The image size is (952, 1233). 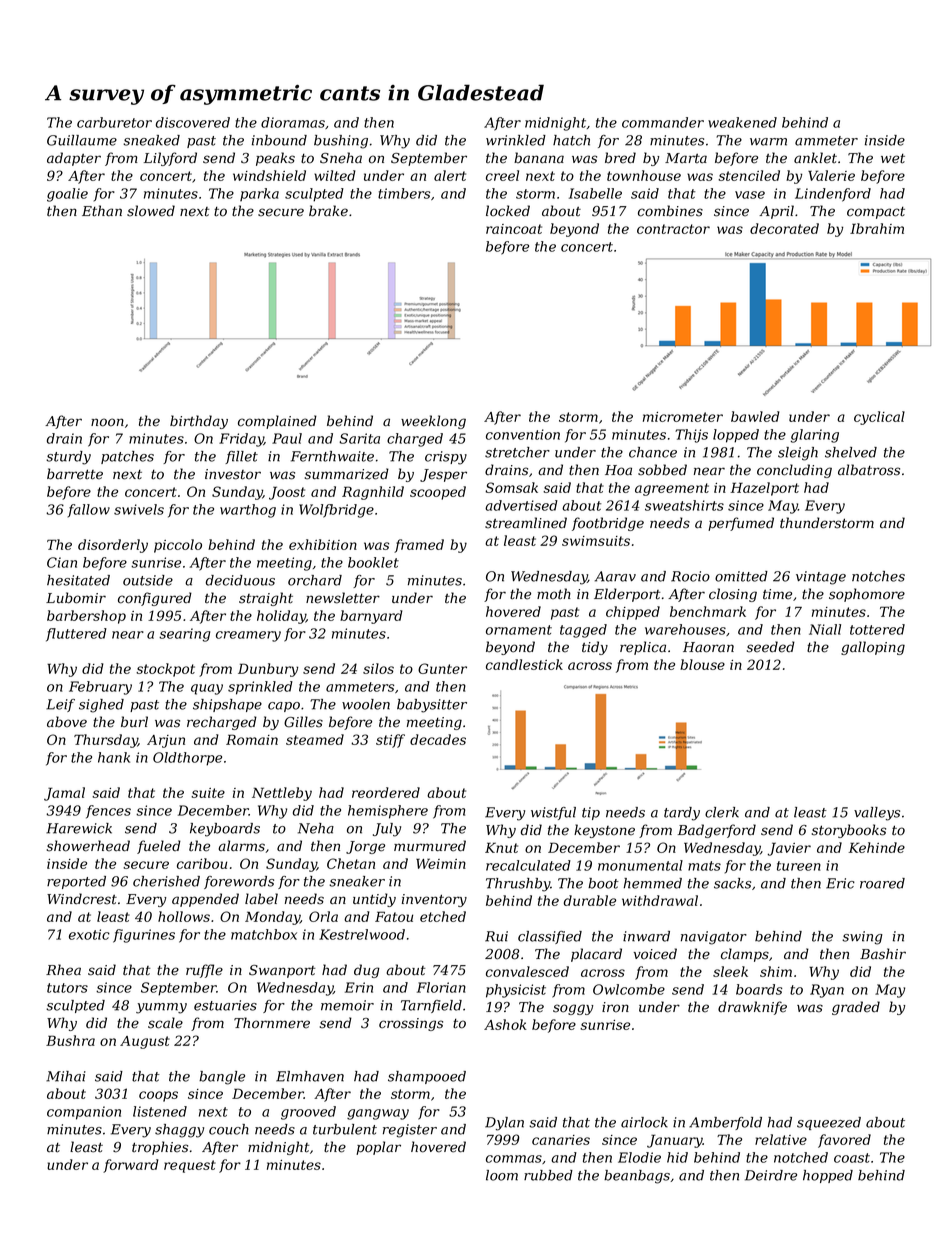 I want to click on wet, so click(x=893, y=159).
